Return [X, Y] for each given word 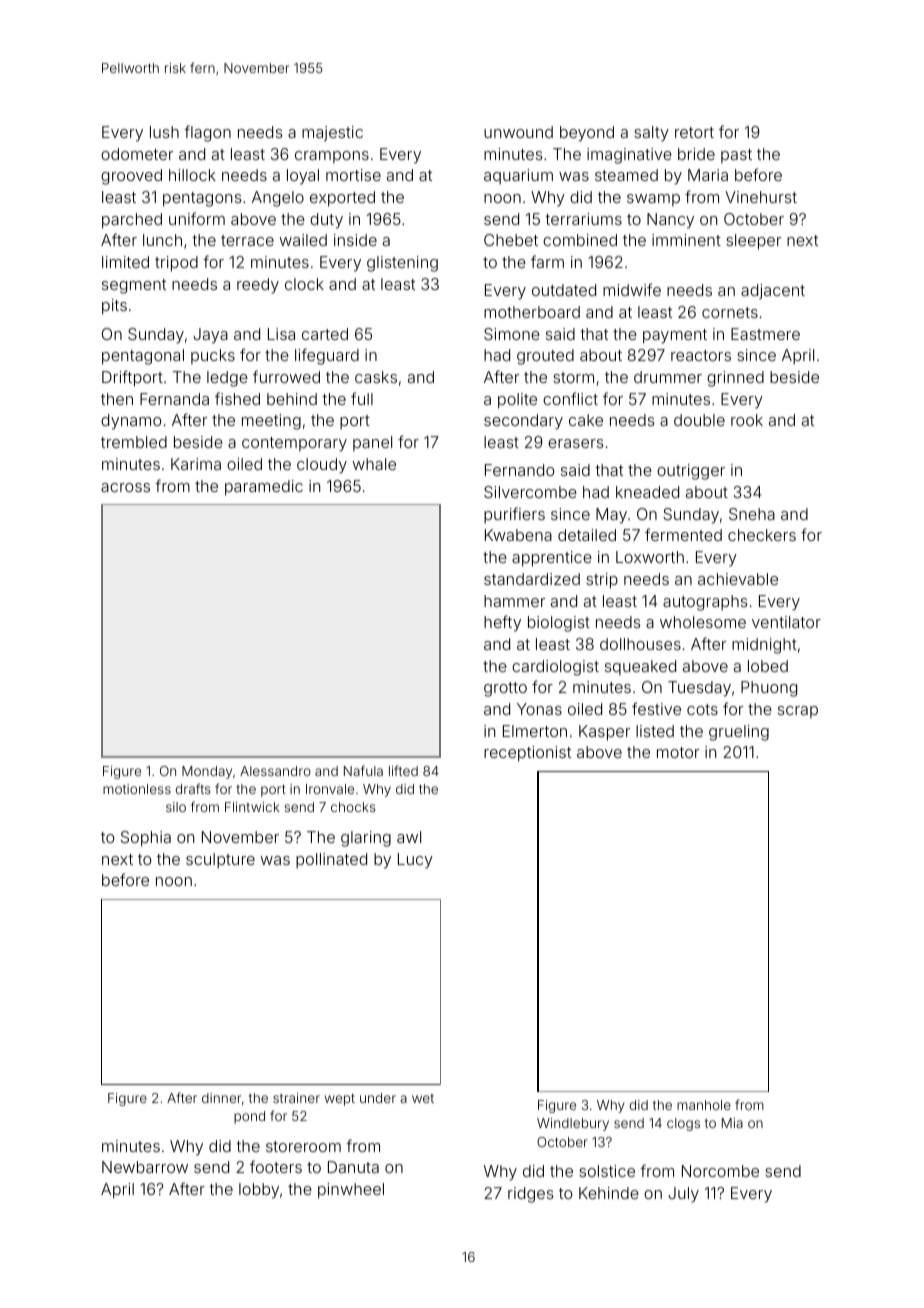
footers [276, 1166]
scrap [798, 712]
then [117, 399]
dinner [221, 1098]
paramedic [264, 488]
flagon [207, 133]
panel [372, 443]
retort [694, 132]
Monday [207, 772]
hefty [502, 623]
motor [678, 752]
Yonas [539, 709]
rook [747, 420]
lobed [768, 666]
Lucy [415, 861]
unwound [518, 132]
